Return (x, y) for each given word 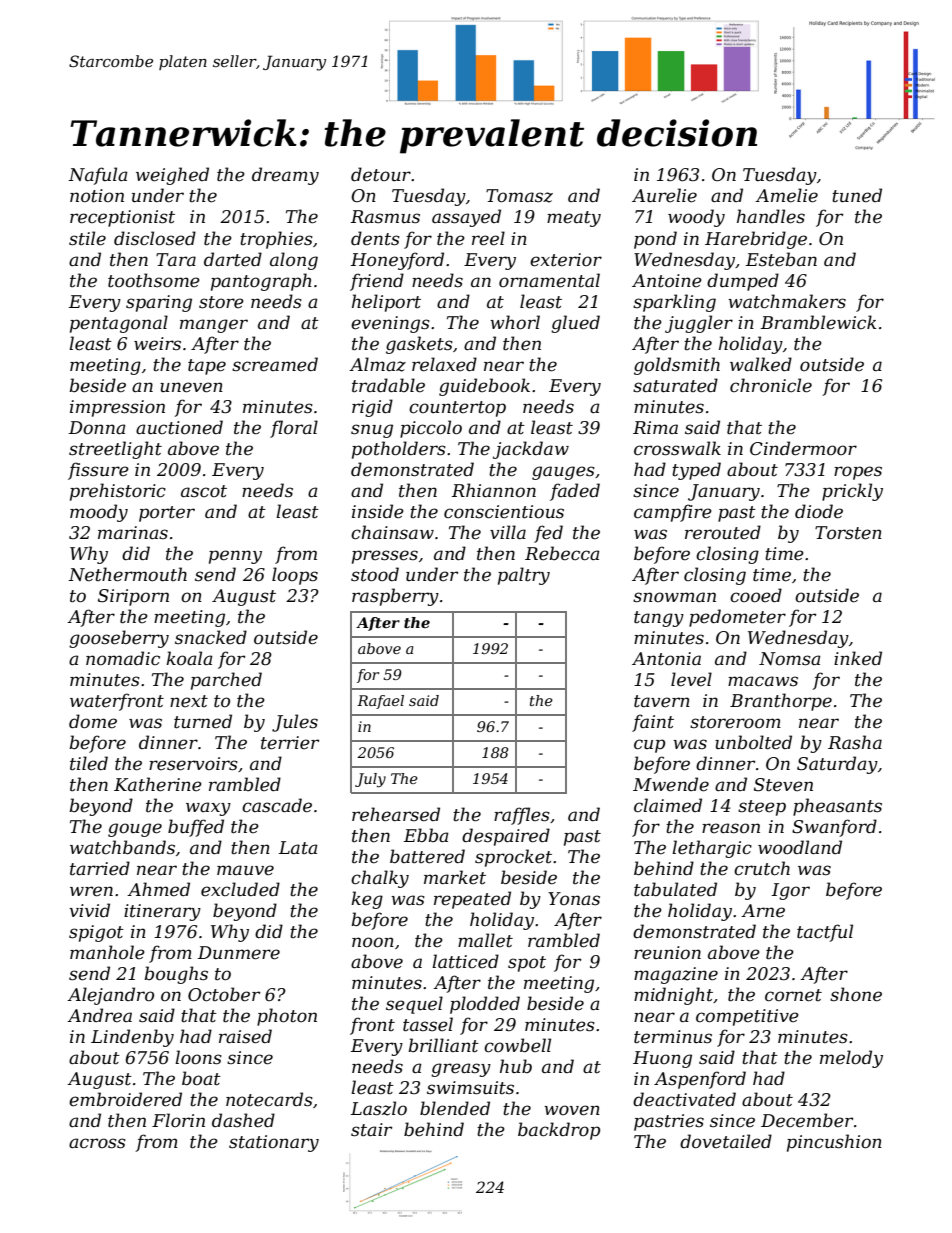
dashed (243, 1120)
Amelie (786, 195)
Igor (791, 891)
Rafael (380, 702)
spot (527, 964)
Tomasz (519, 196)
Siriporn (133, 597)
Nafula (97, 176)
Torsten (848, 533)
